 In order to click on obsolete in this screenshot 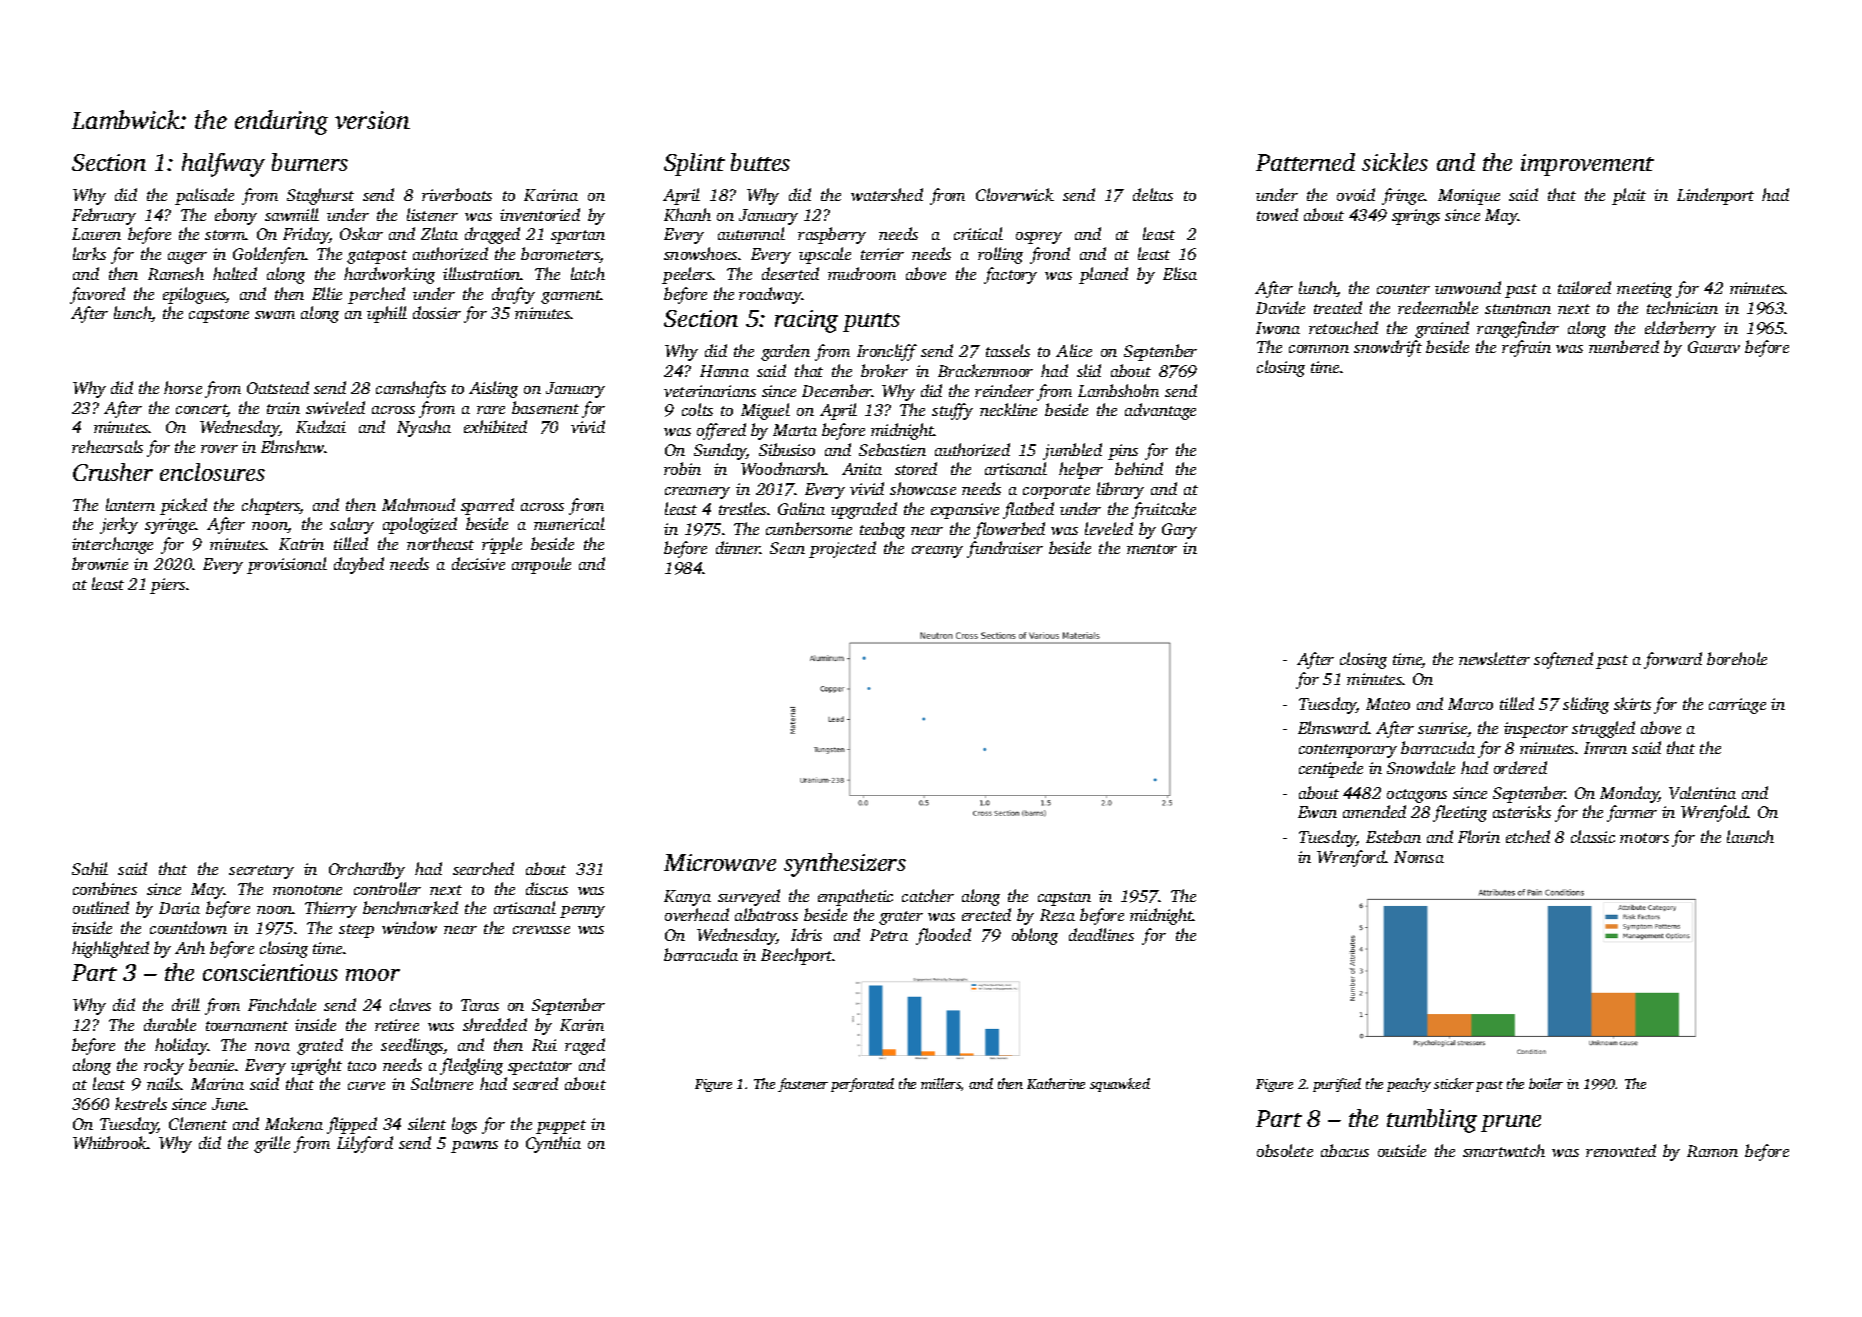, I will do `click(1285, 1150)`.
